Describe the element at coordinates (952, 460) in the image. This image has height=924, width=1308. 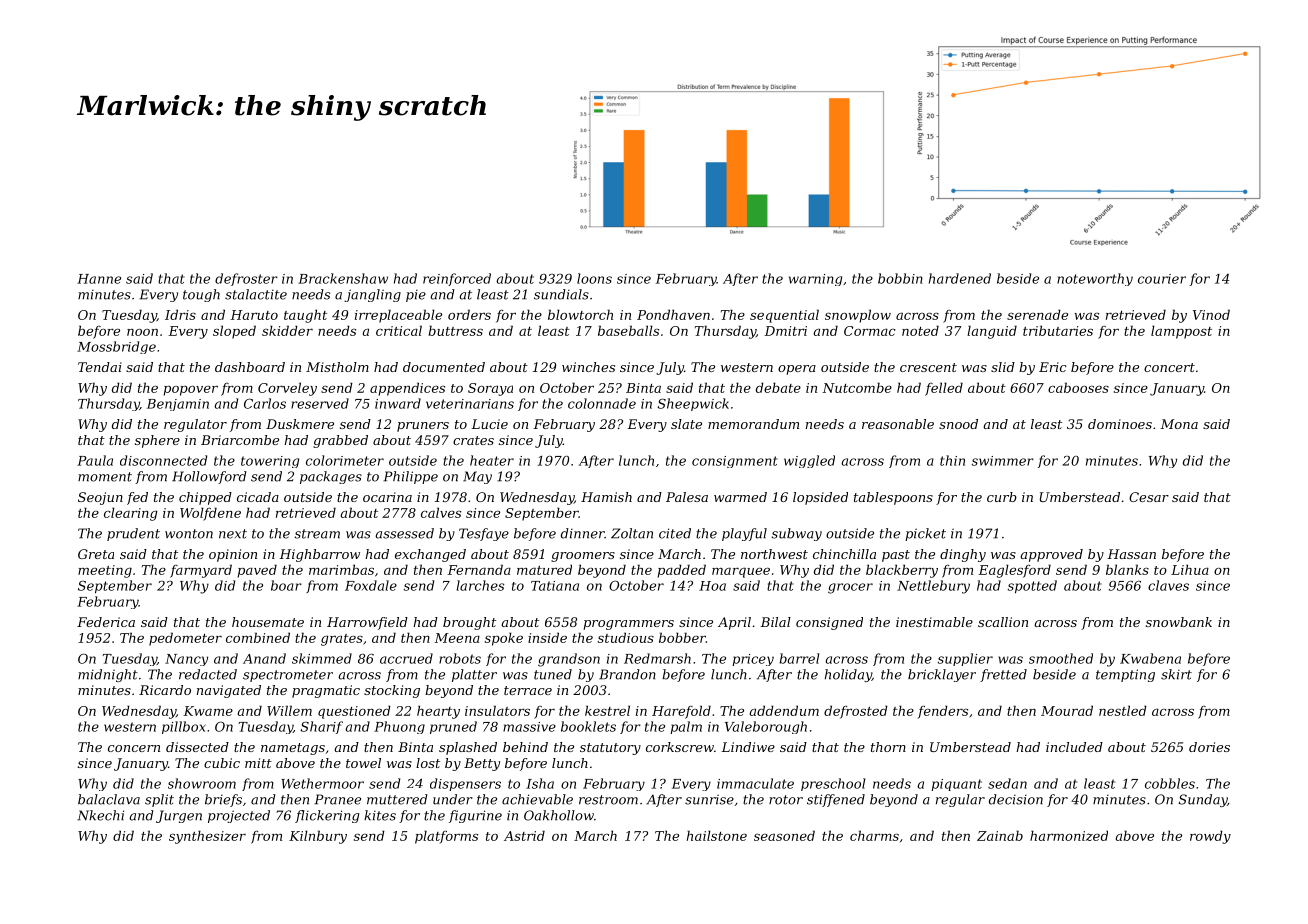
I see `thin` at that location.
